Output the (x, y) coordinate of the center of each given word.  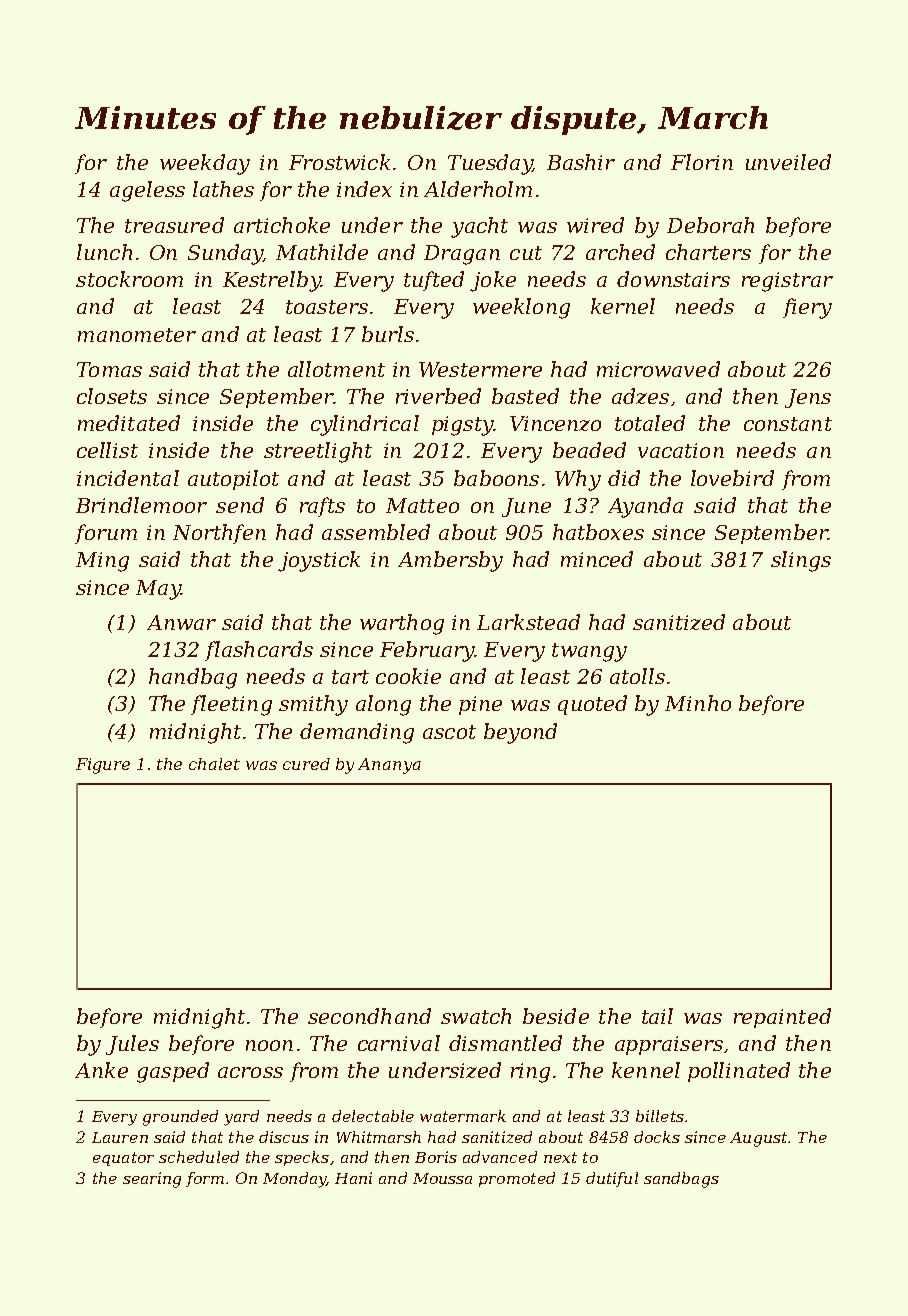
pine (480, 705)
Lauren (120, 1137)
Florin (702, 162)
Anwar (181, 622)
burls (388, 334)
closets (112, 396)
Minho (698, 703)
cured (306, 764)
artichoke (282, 225)
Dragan (462, 255)
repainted (782, 1018)
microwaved (658, 369)
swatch (476, 1016)
